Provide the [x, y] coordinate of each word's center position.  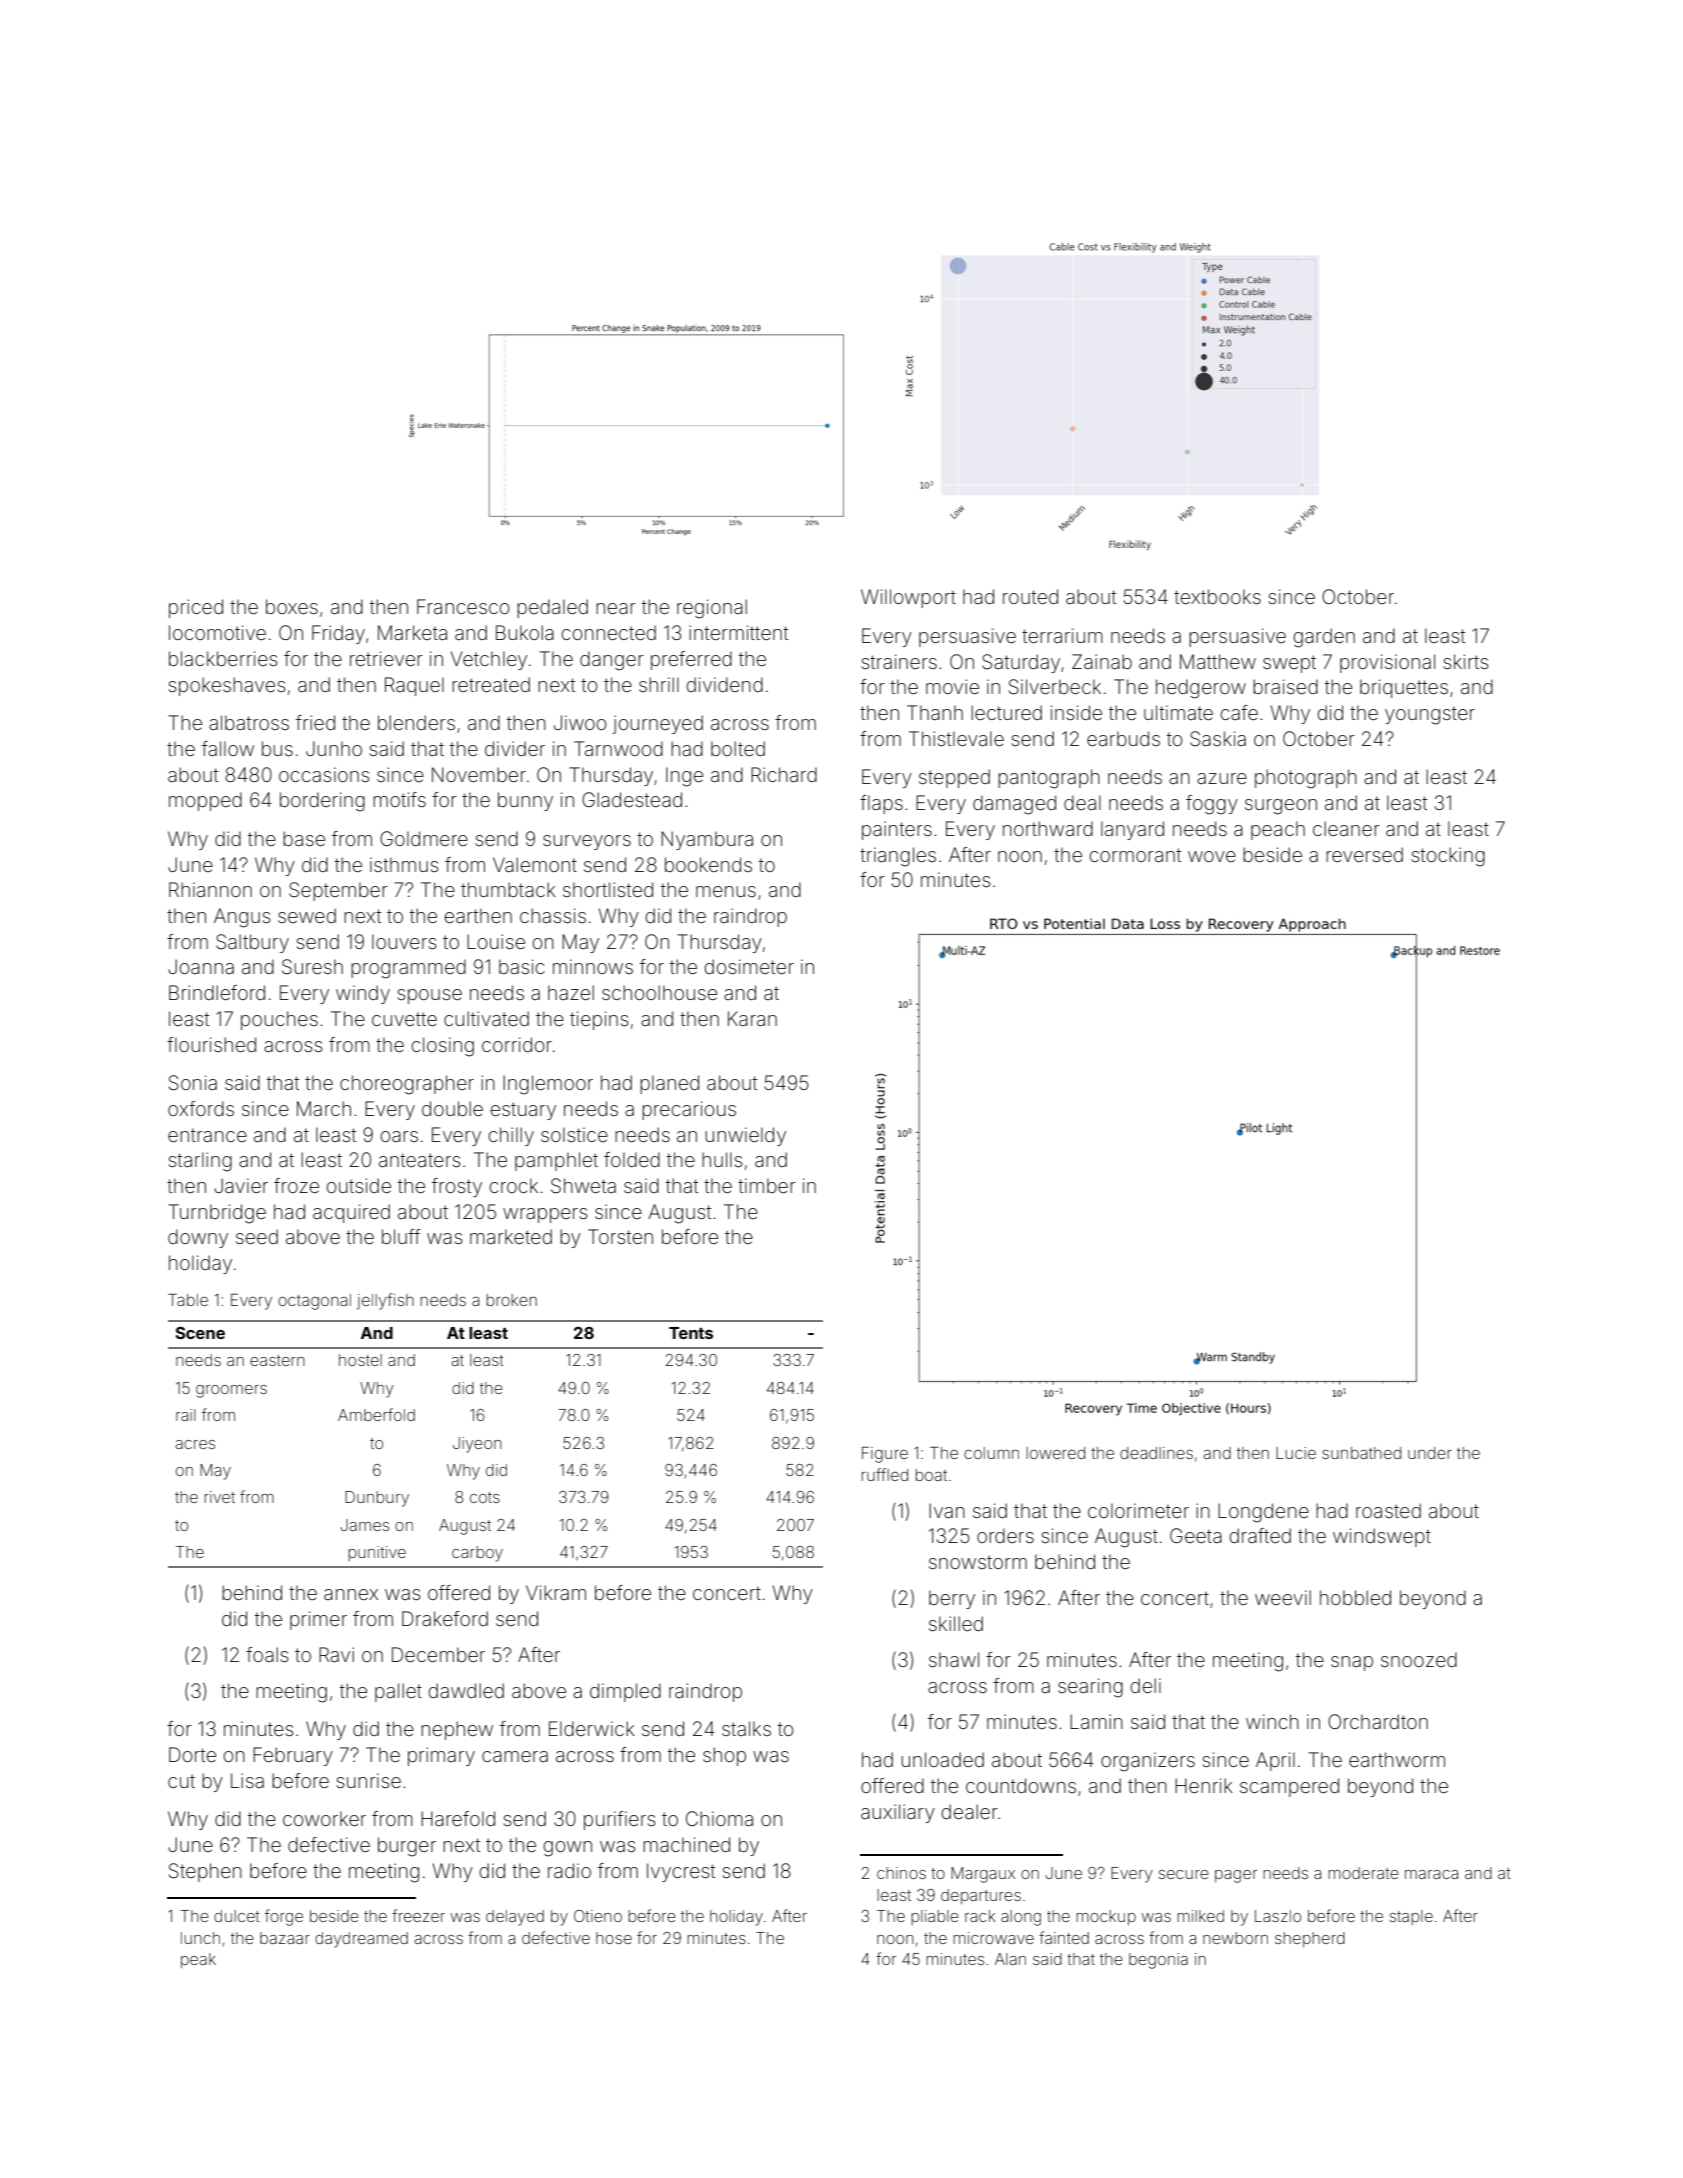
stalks [746, 1728]
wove [1212, 856]
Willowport [908, 598]
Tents [691, 1333]
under [1430, 1453]
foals [267, 1654]
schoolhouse [659, 992]
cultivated [486, 1018]
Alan [1010, 1959]
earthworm [1397, 1759]
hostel [360, 1360]
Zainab [1102, 661]
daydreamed [361, 1940]
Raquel [414, 686]
